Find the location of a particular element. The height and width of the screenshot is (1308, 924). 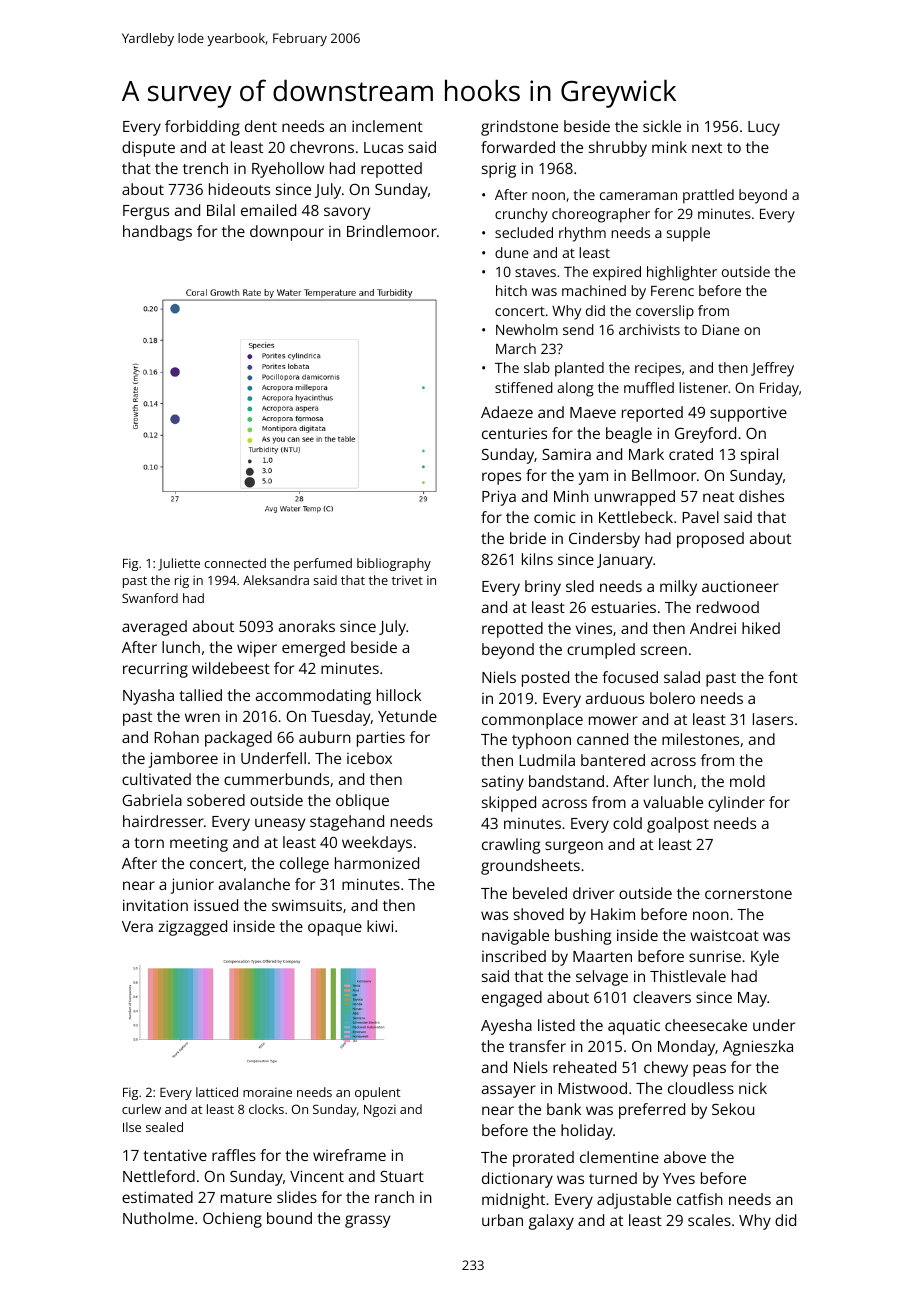

Ayesha is located at coordinates (506, 1027).
